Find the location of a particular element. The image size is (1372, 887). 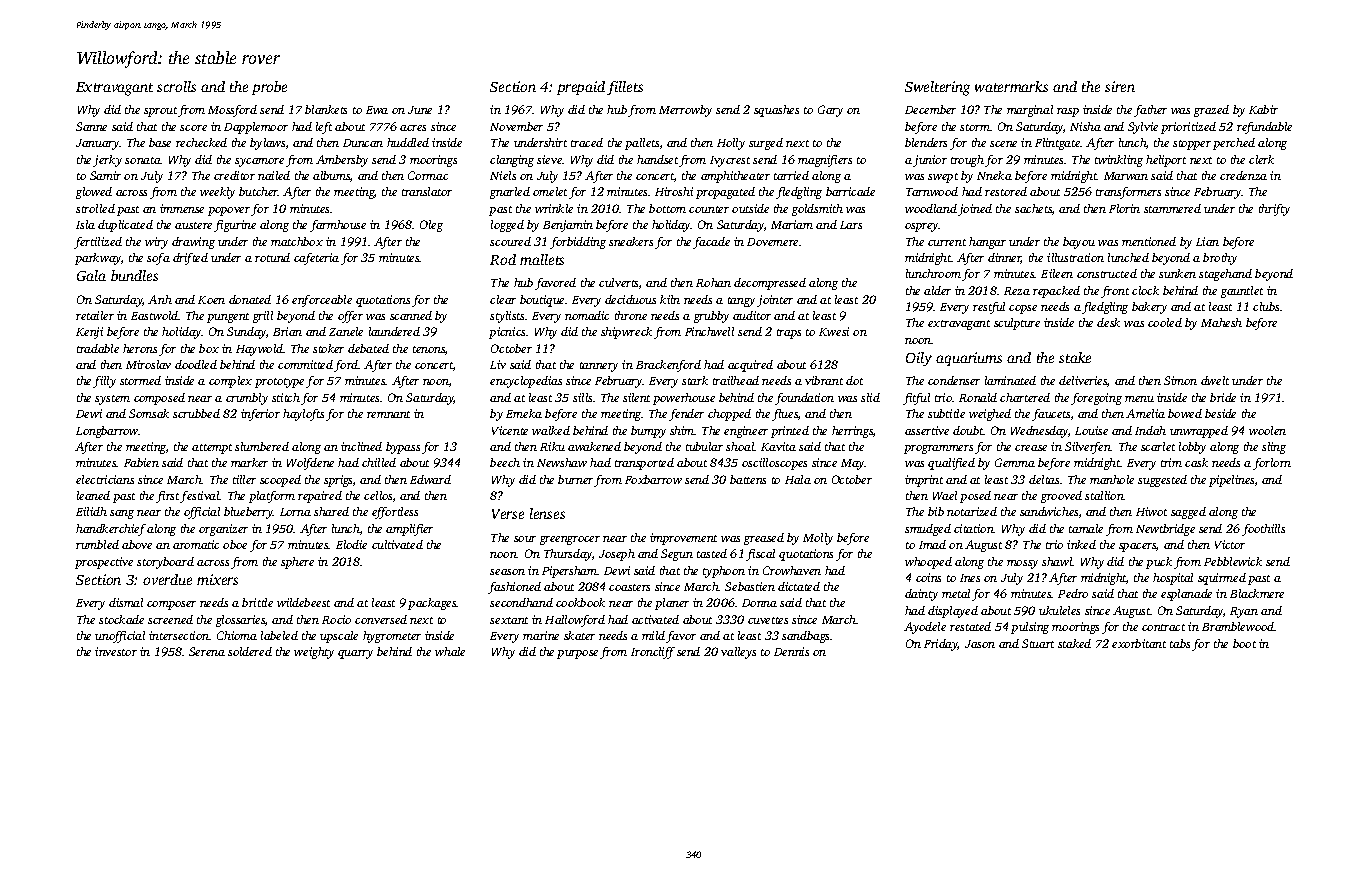

beside is located at coordinates (1220, 413).
